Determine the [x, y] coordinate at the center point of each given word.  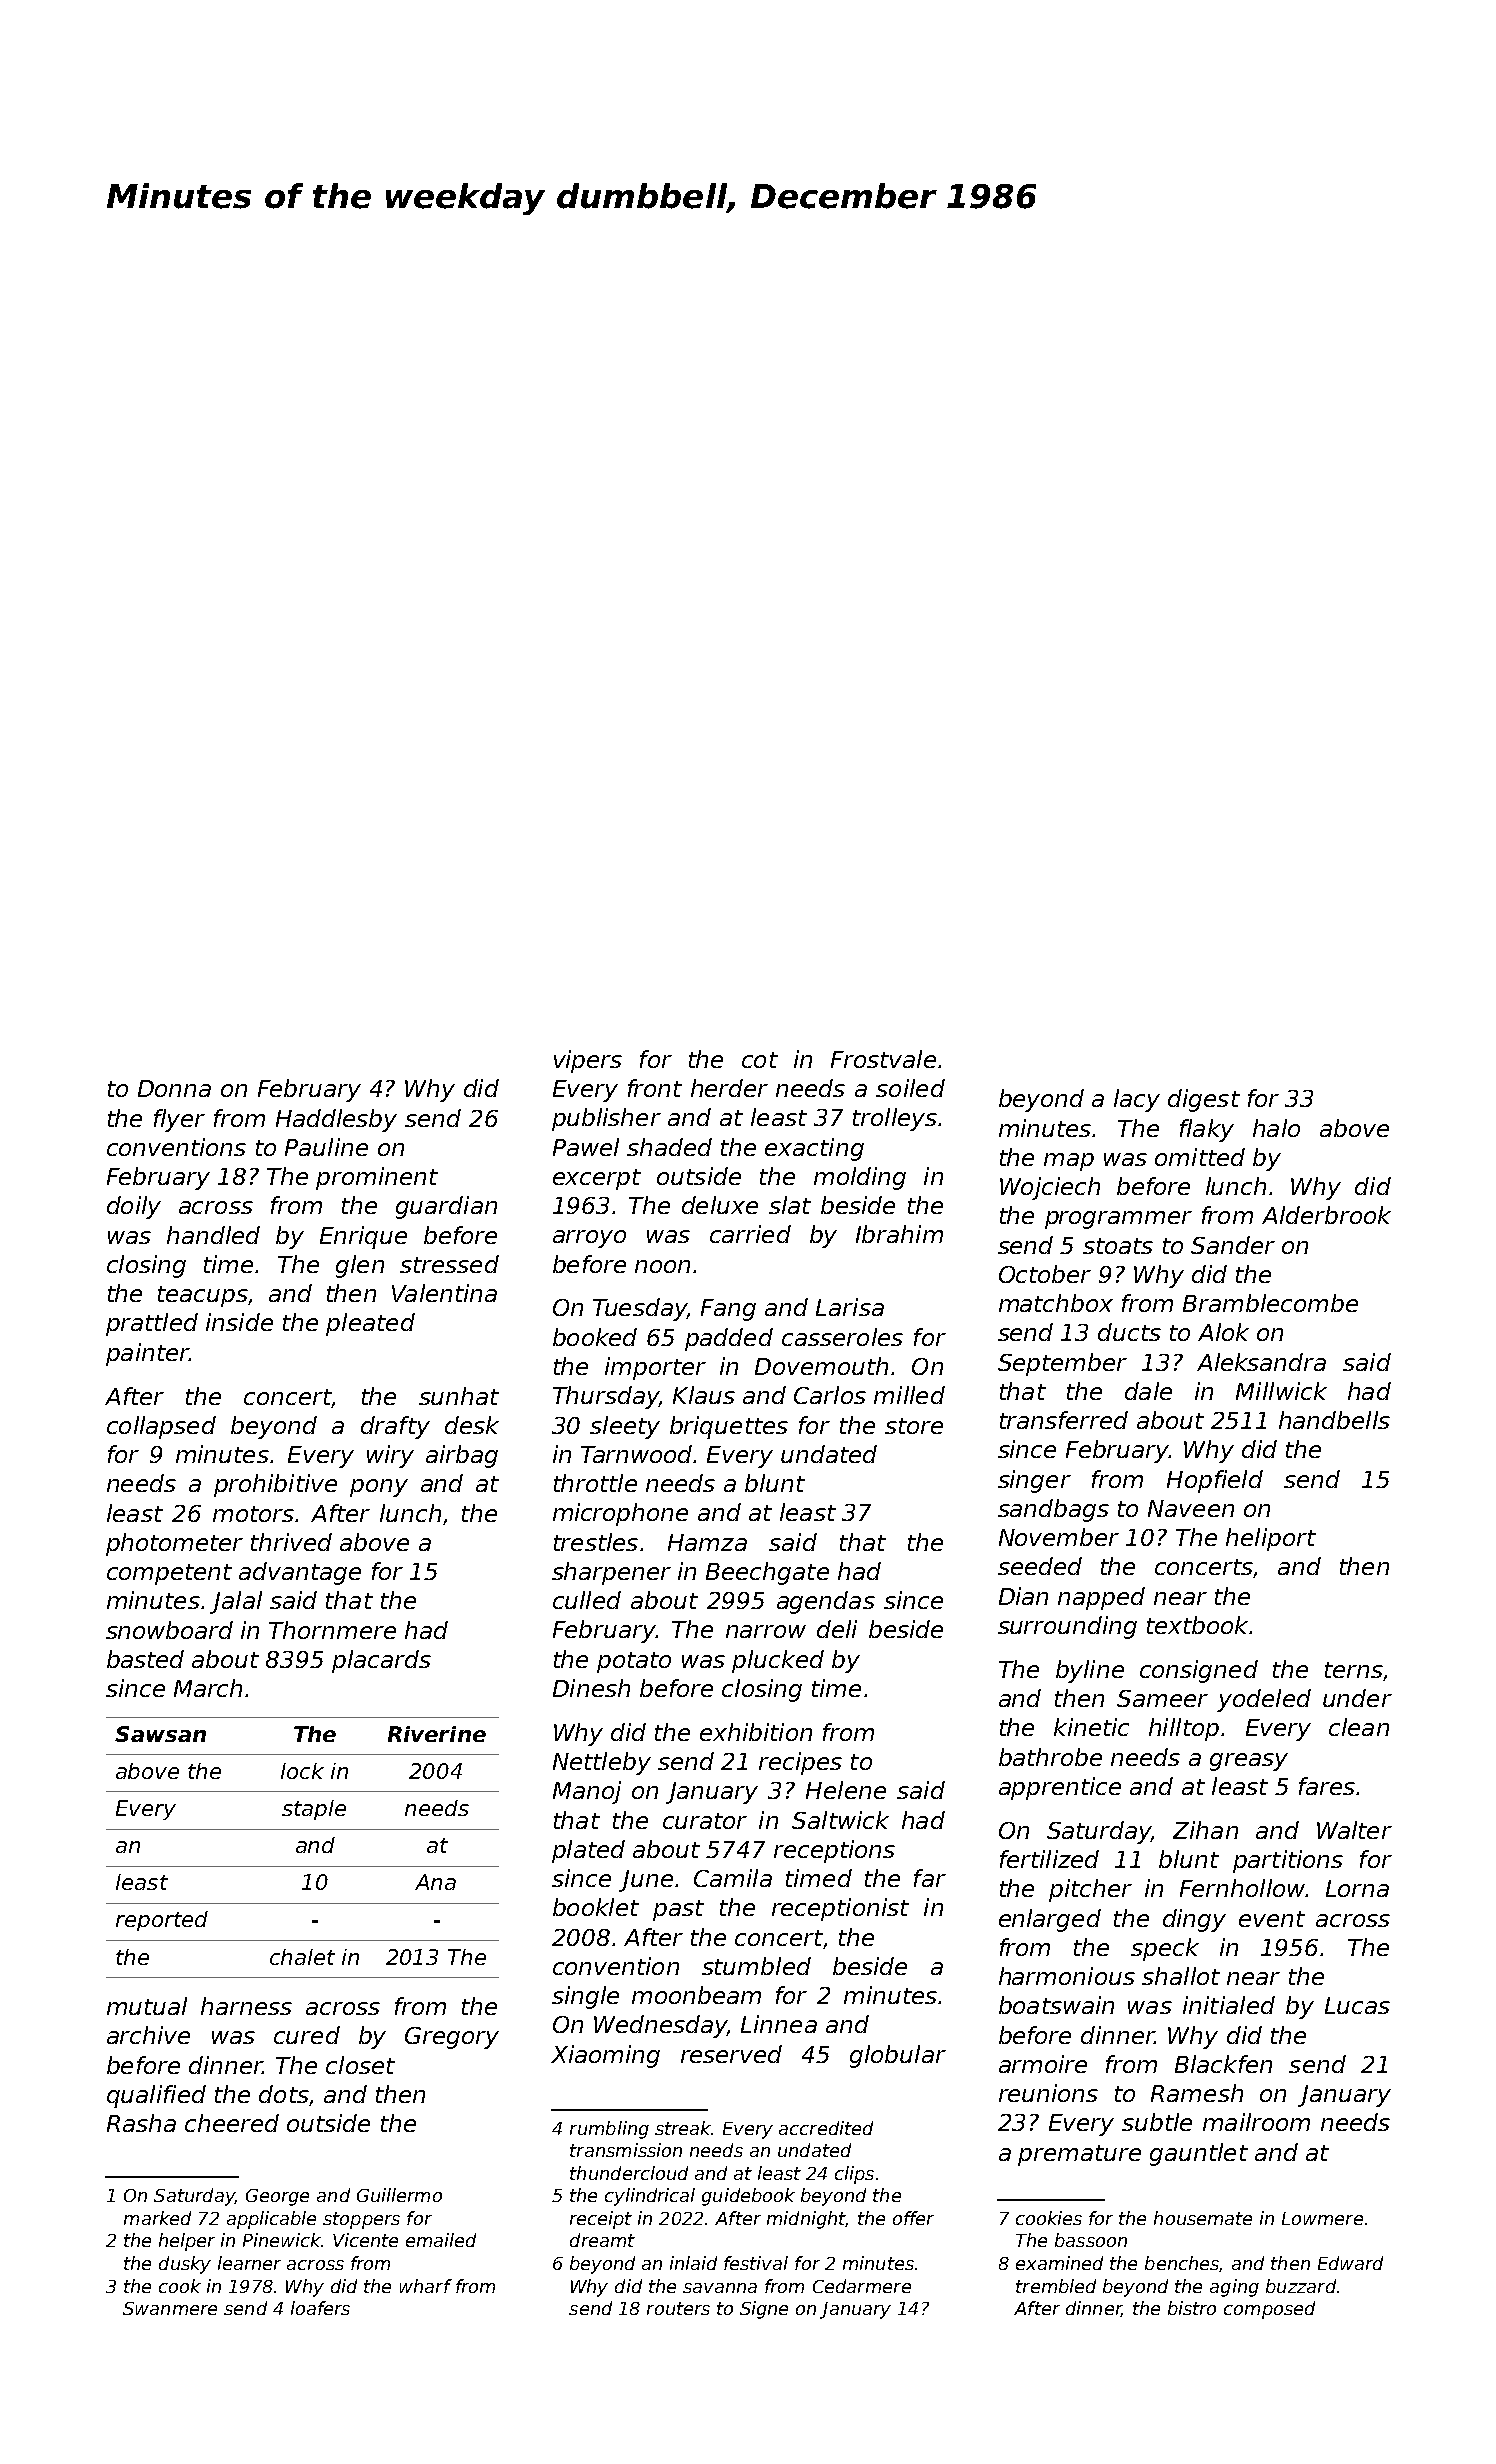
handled [213, 1235]
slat [790, 1205]
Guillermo [399, 2195]
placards [381, 1661]
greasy [1249, 1762]
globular [898, 2056]
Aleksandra [1261, 1362]
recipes [800, 1763]
